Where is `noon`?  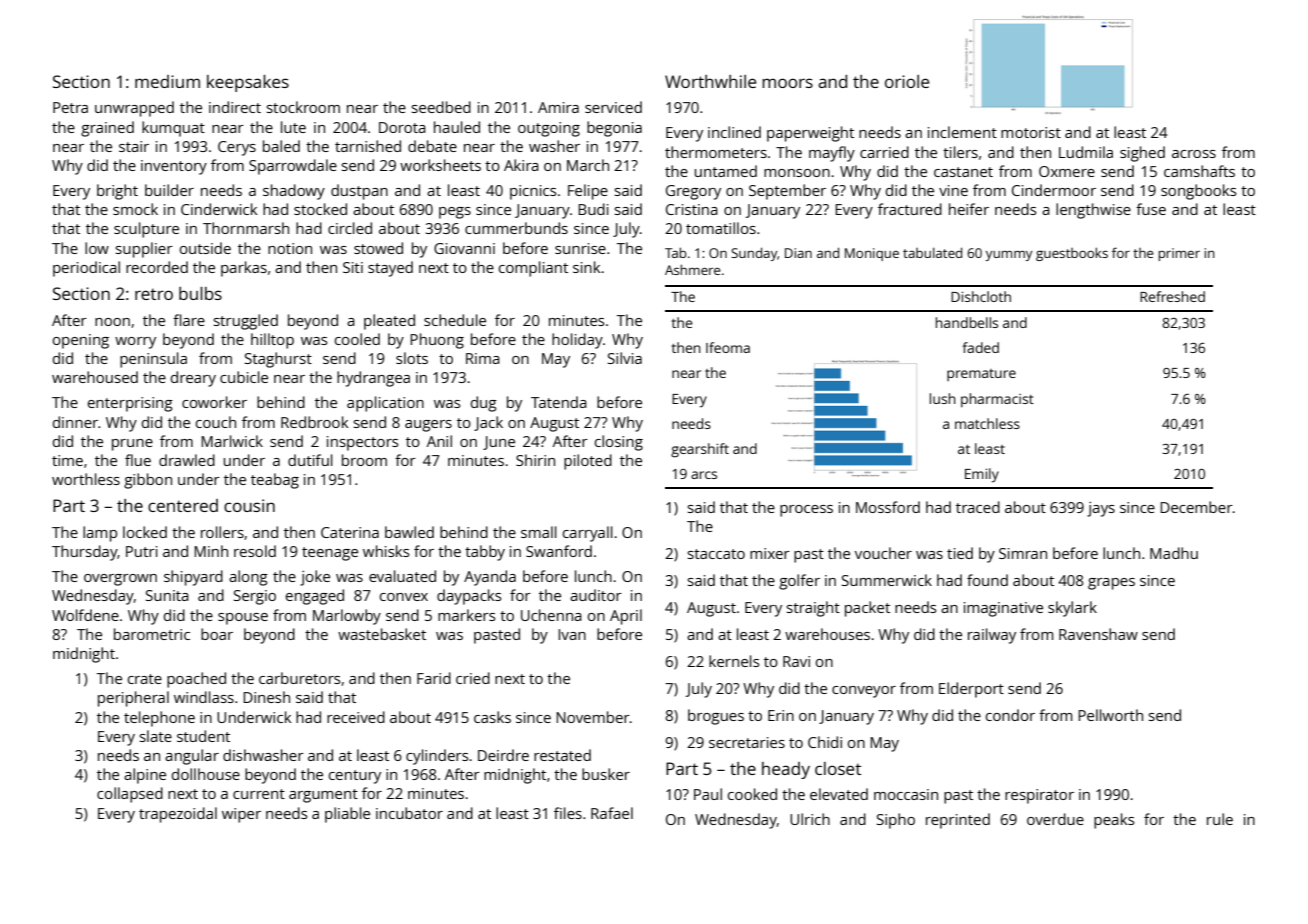 noon is located at coordinates (112, 322).
